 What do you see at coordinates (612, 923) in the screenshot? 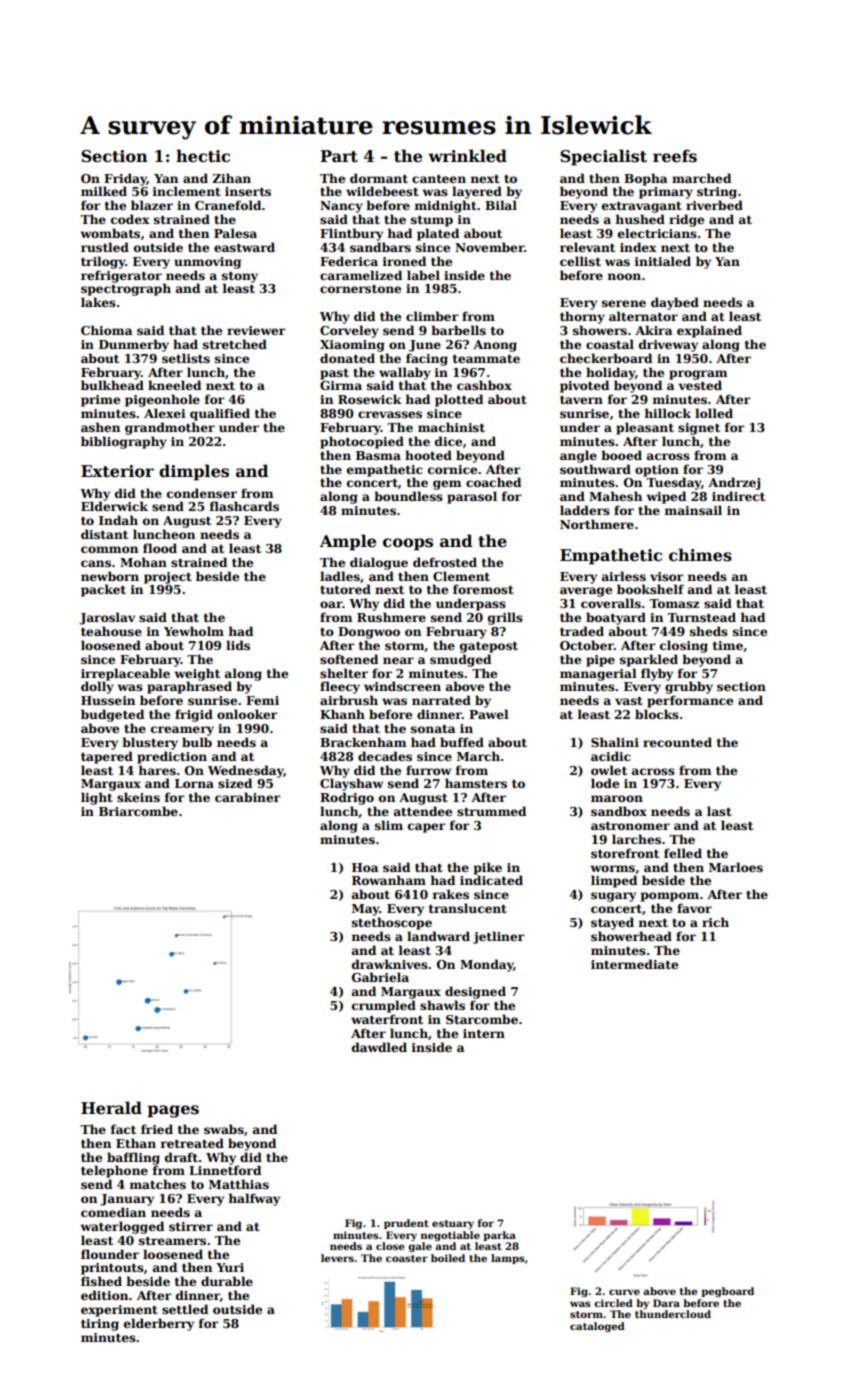
I see `stayed` at bounding box center [612, 923].
